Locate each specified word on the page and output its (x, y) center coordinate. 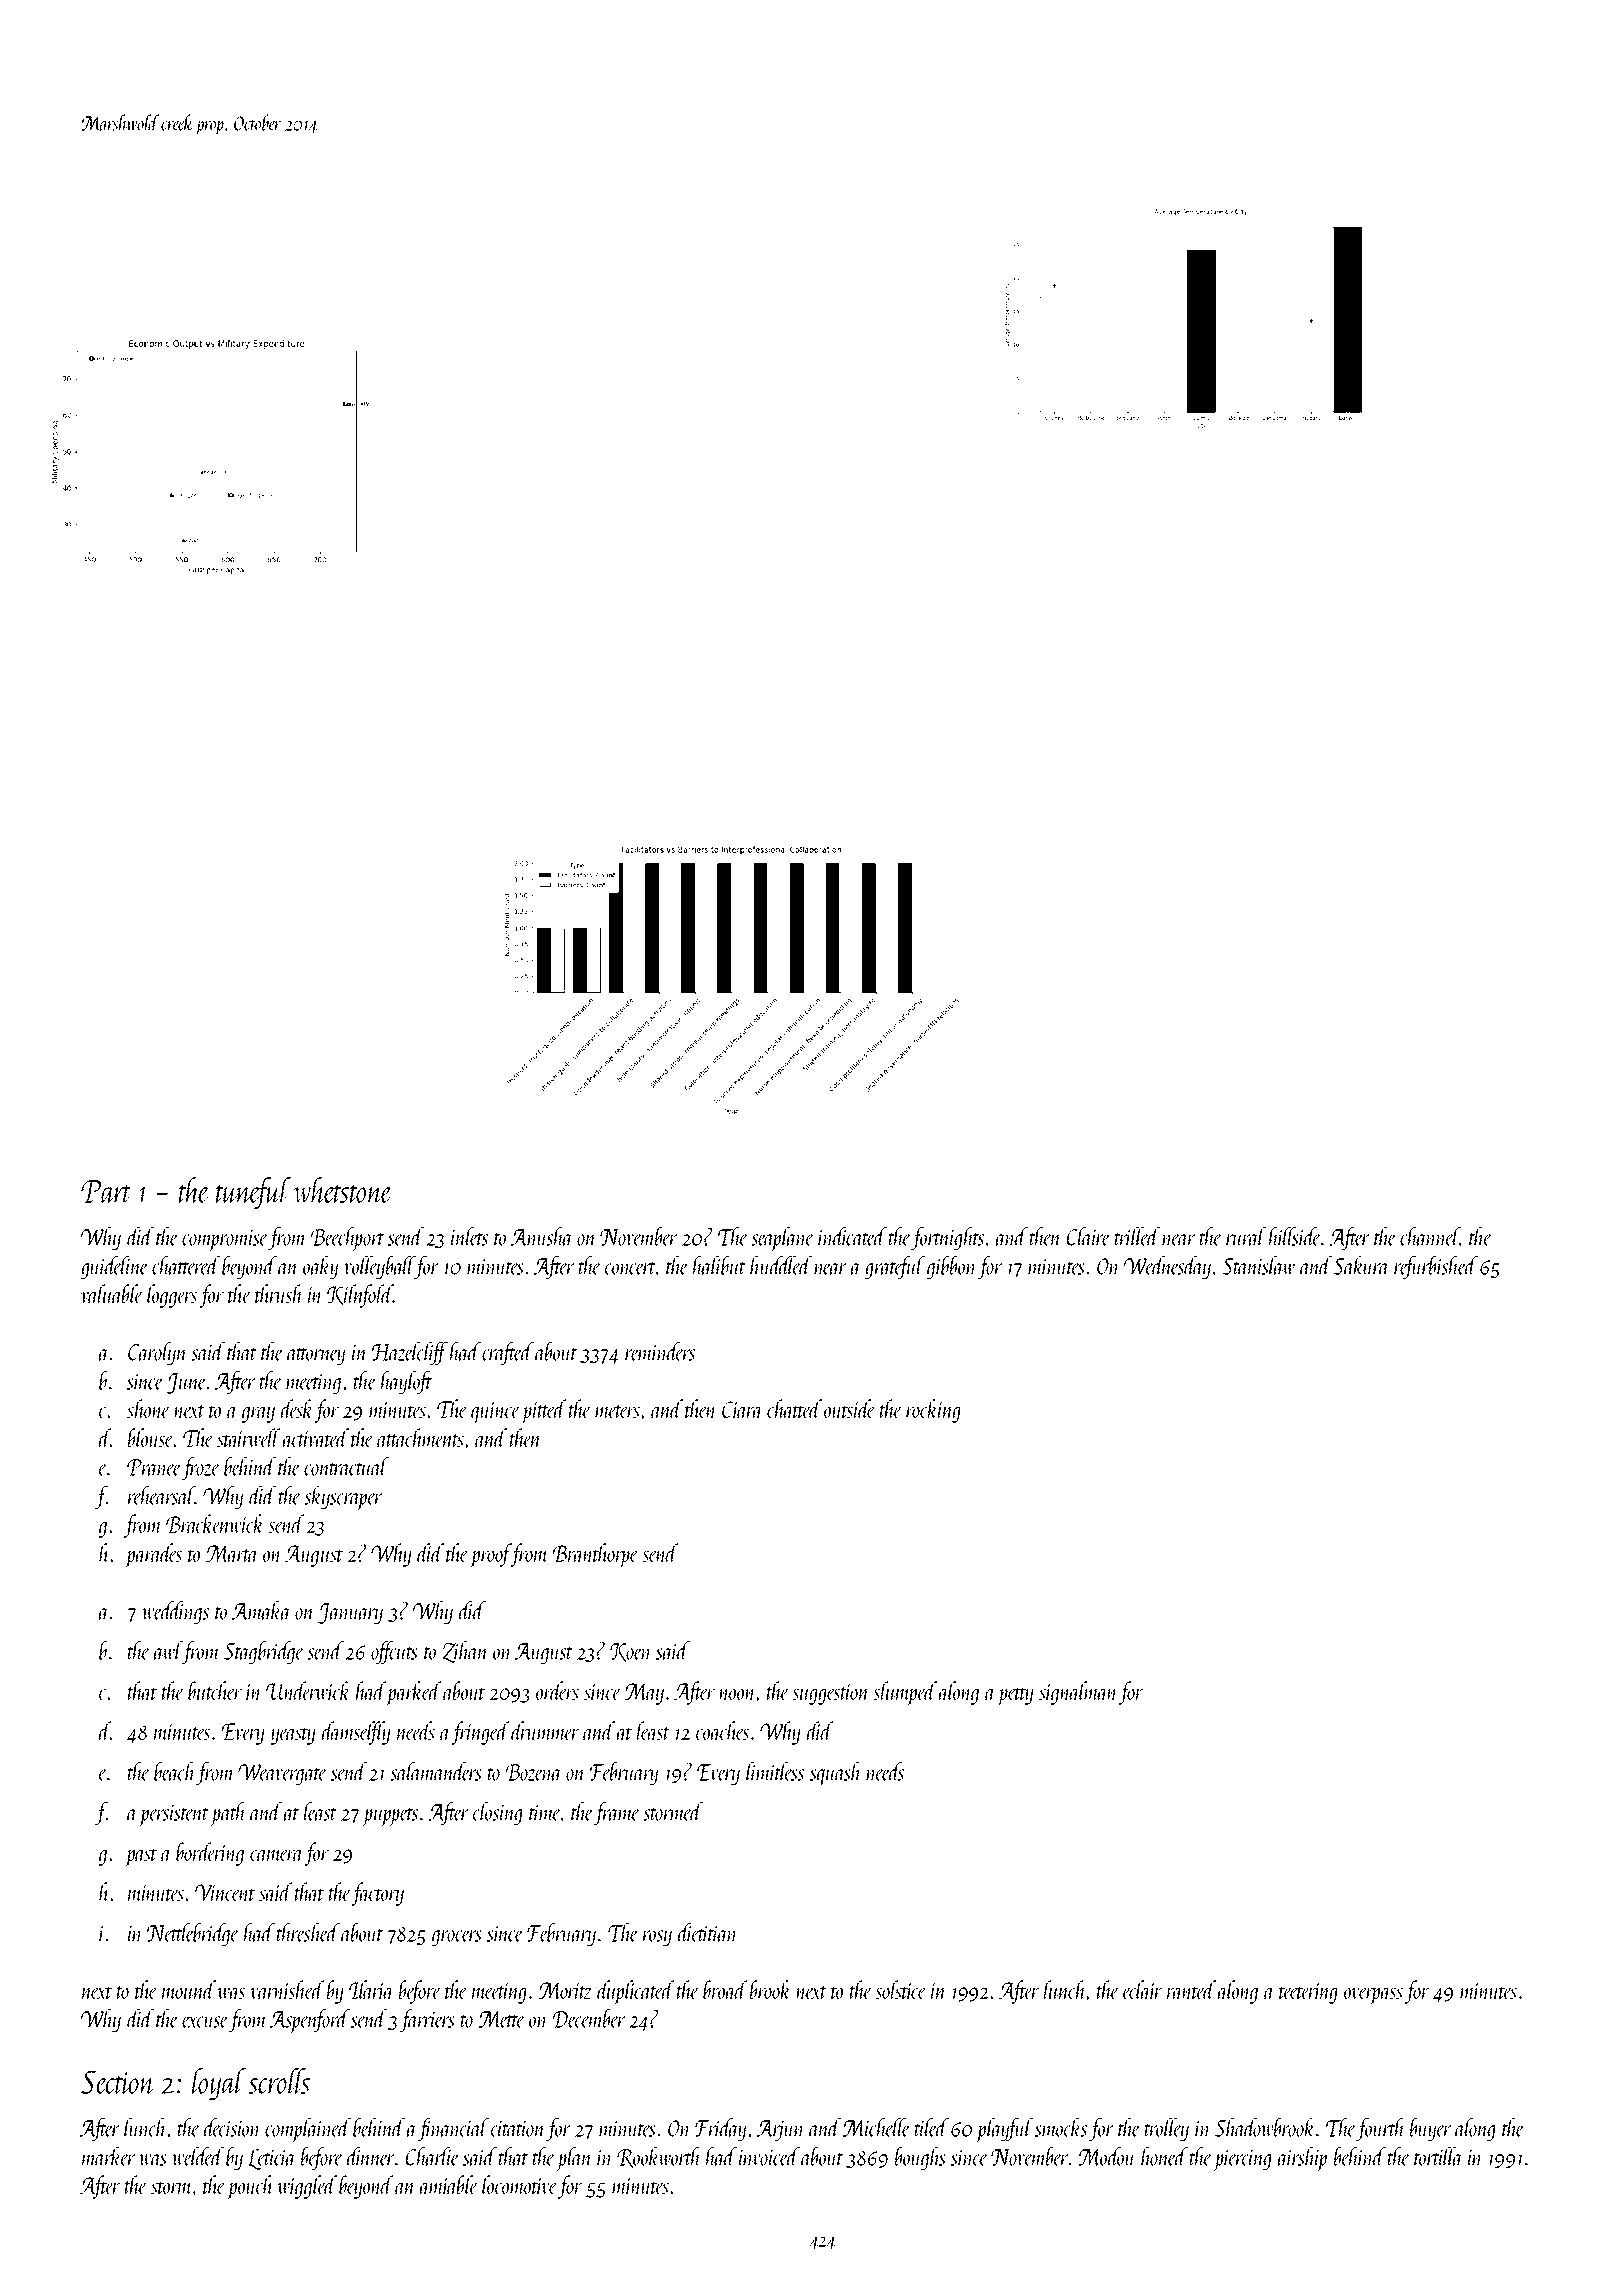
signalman (1079, 1693)
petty (1015, 1696)
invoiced (769, 2156)
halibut (719, 1265)
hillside (1295, 1236)
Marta (232, 1553)
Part (106, 1191)
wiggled (307, 2187)
